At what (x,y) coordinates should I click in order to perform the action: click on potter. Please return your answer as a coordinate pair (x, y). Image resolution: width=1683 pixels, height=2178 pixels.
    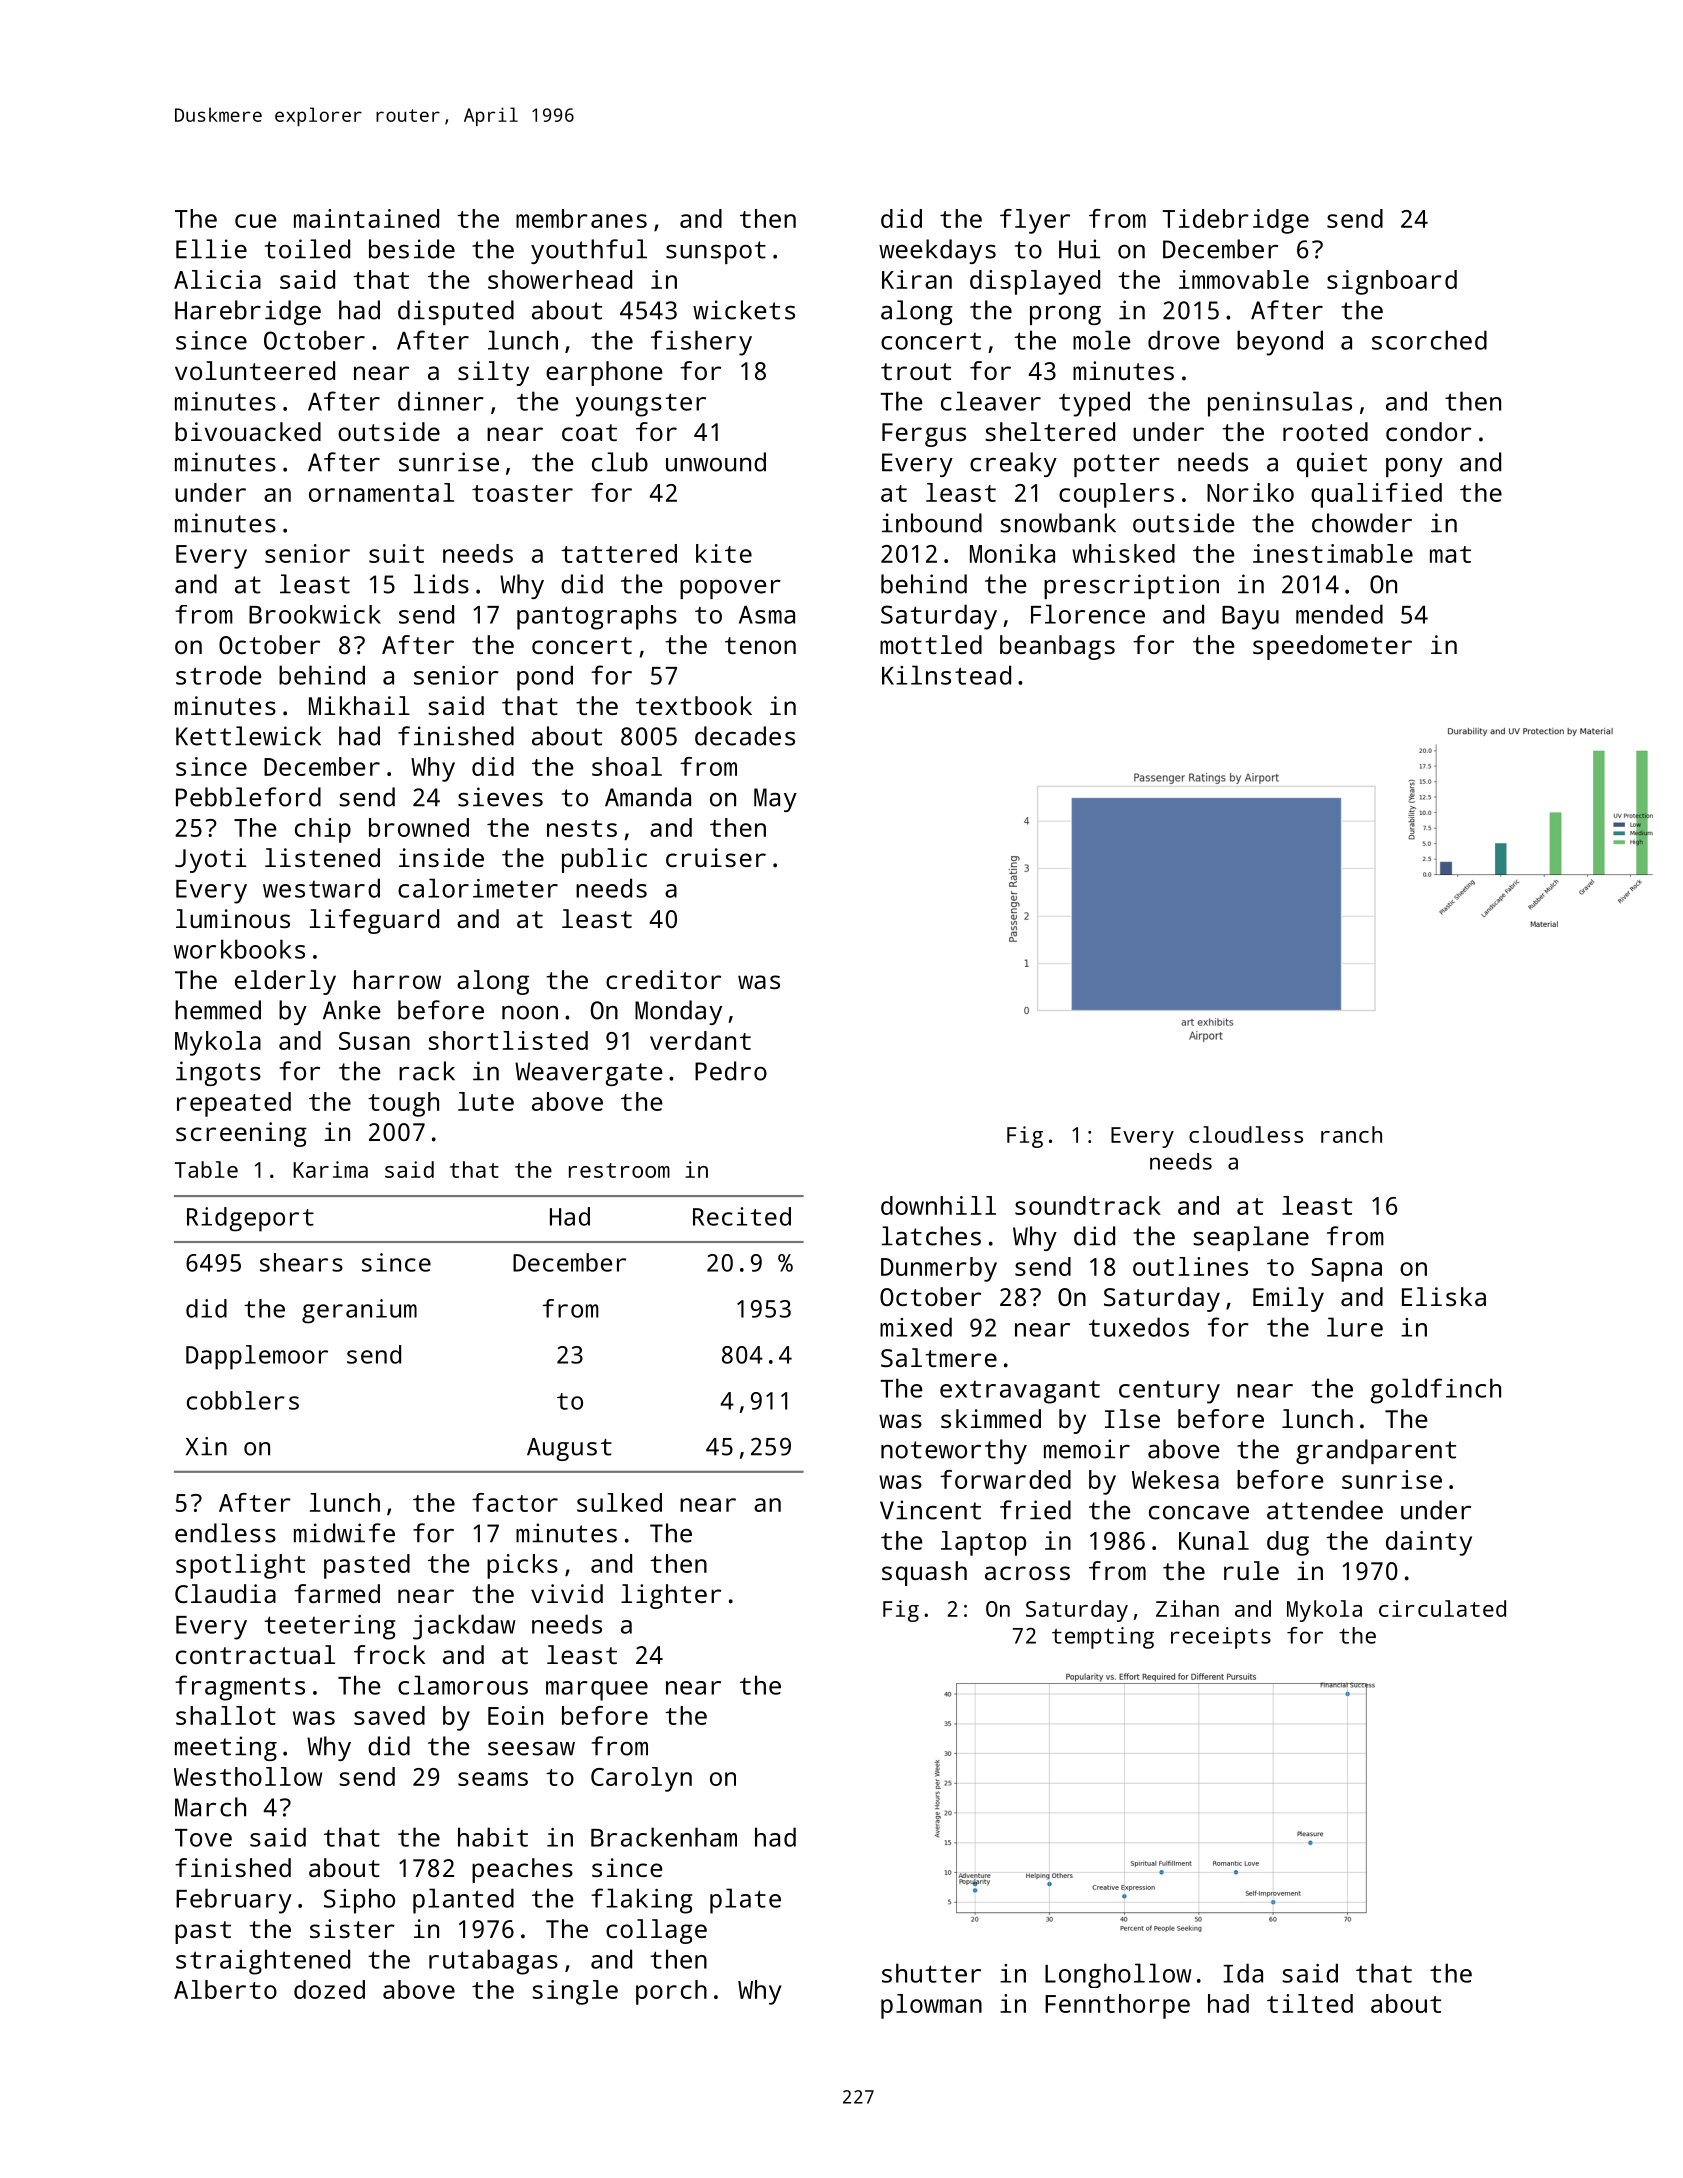
    Looking at the image, I should click on (1117, 465).
